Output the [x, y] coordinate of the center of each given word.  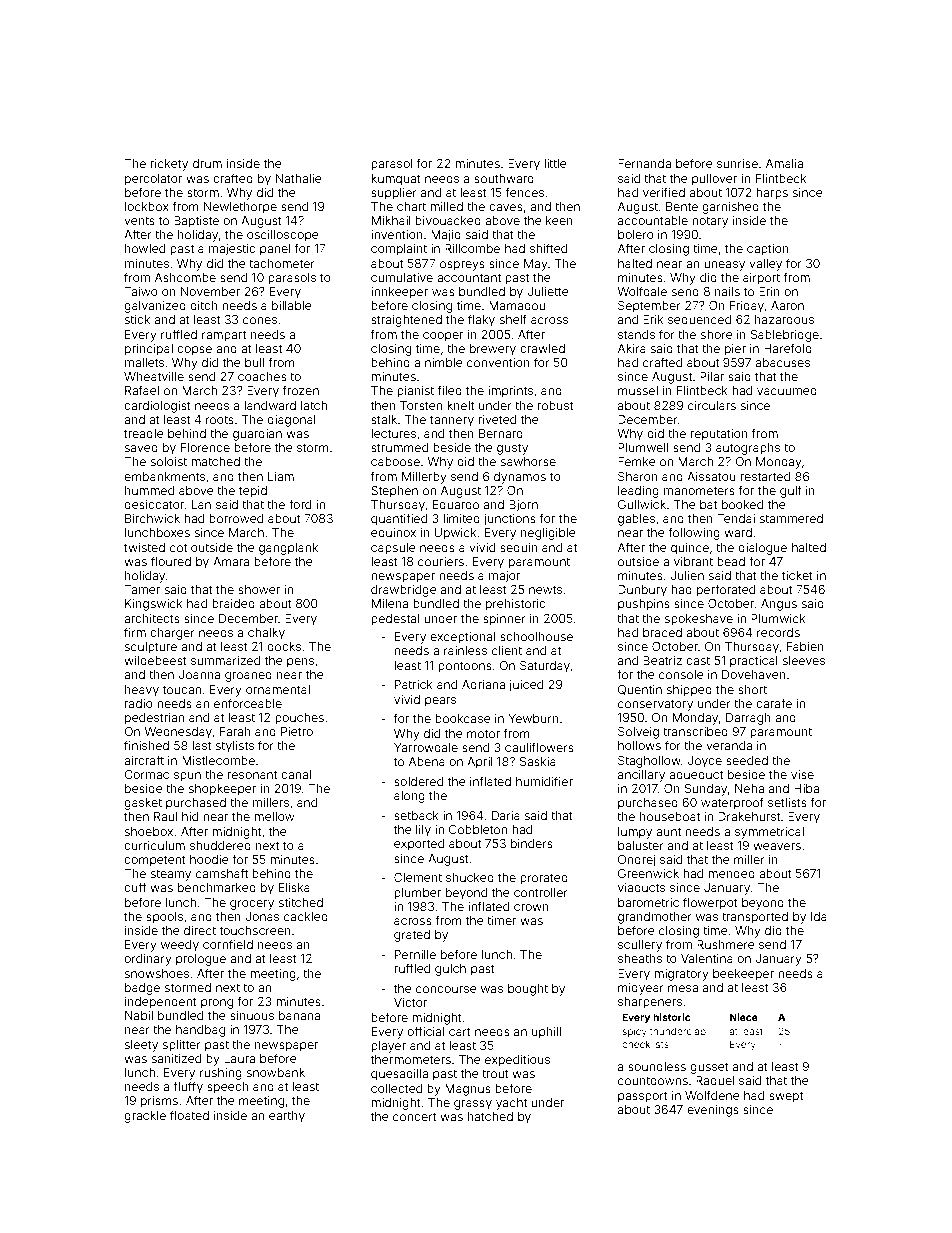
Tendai [736, 518]
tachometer [282, 263]
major [504, 577]
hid [190, 816]
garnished [730, 208]
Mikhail [391, 220]
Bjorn [523, 506]
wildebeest [155, 660]
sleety [141, 1046]
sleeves [804, 660]
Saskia [538, 761]
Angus [779, 605]
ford [300, 504]
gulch [450, 970]
